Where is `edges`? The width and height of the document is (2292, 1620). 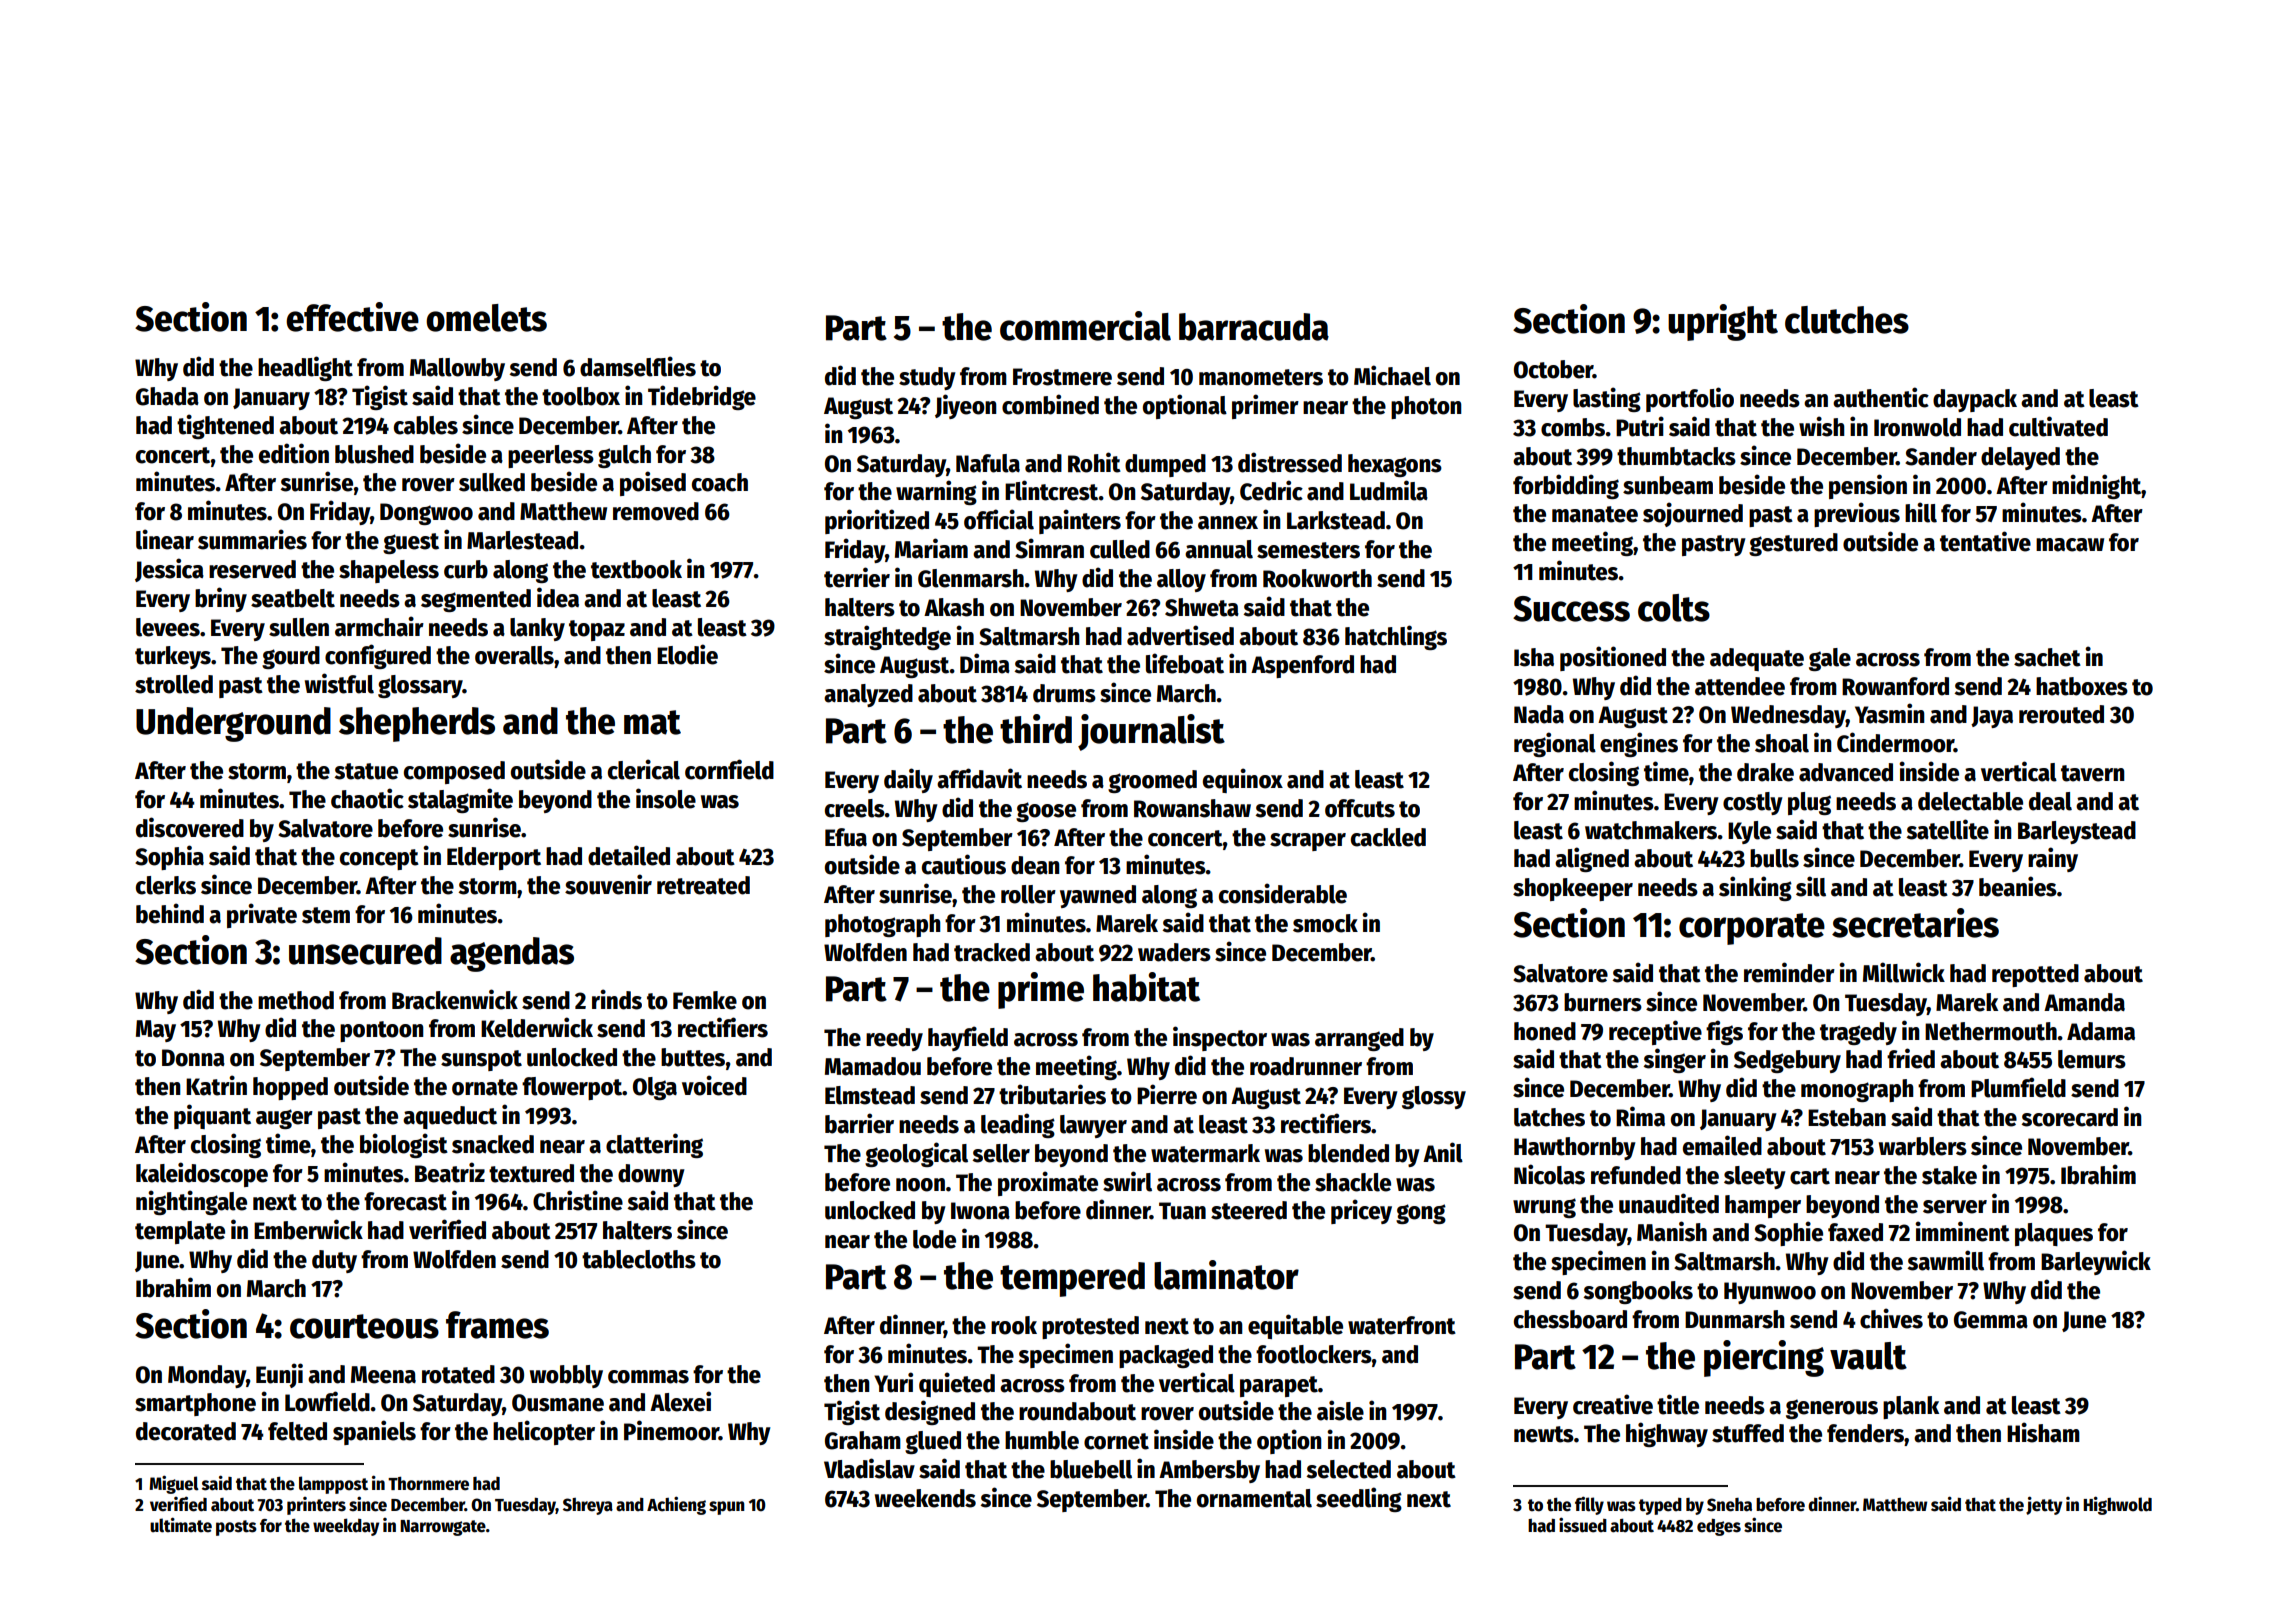
edges is located at coordinates (1719, 1527).
